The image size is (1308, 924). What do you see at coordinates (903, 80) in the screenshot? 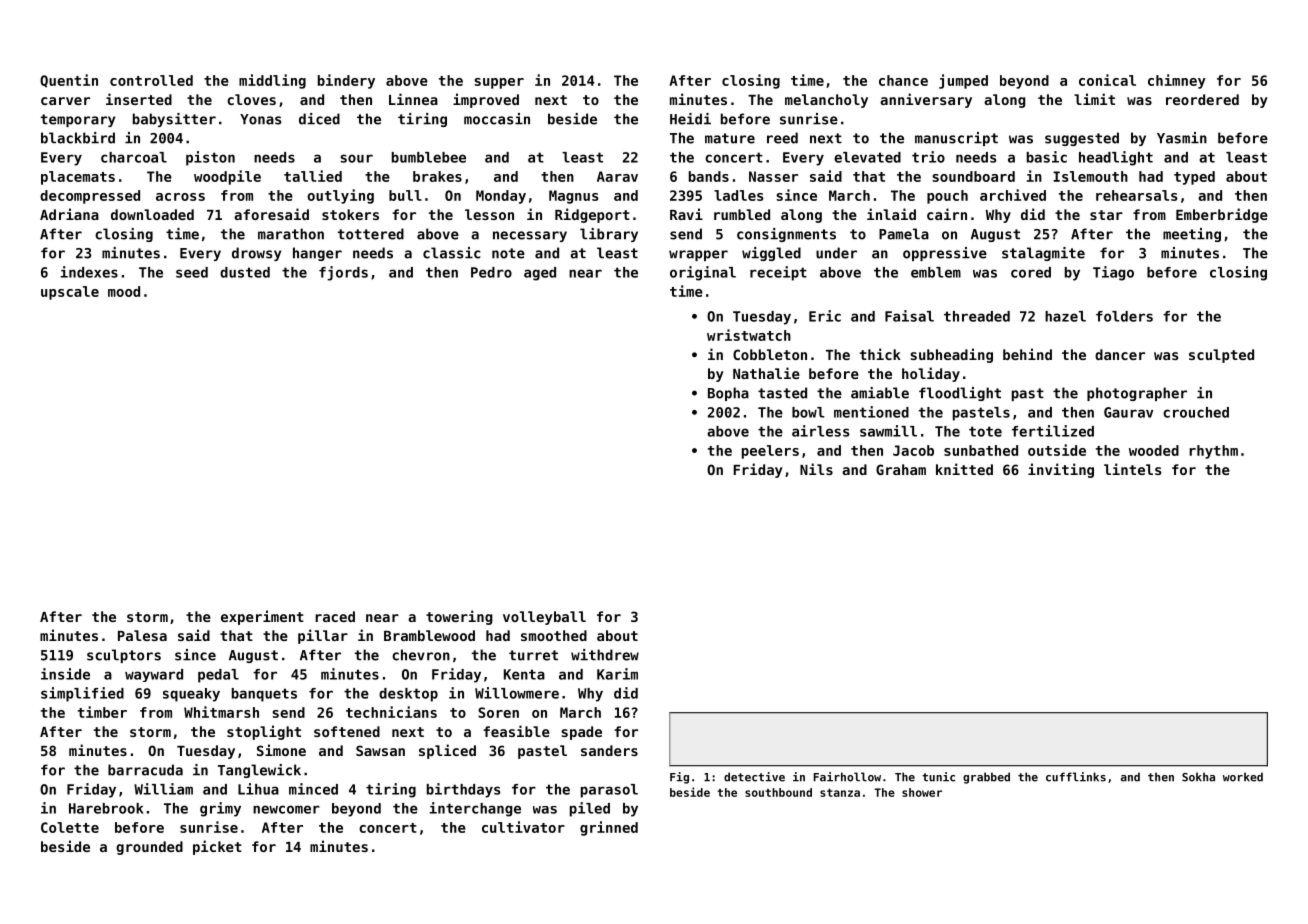
I see `chance` at bounding box center [903, 80].
